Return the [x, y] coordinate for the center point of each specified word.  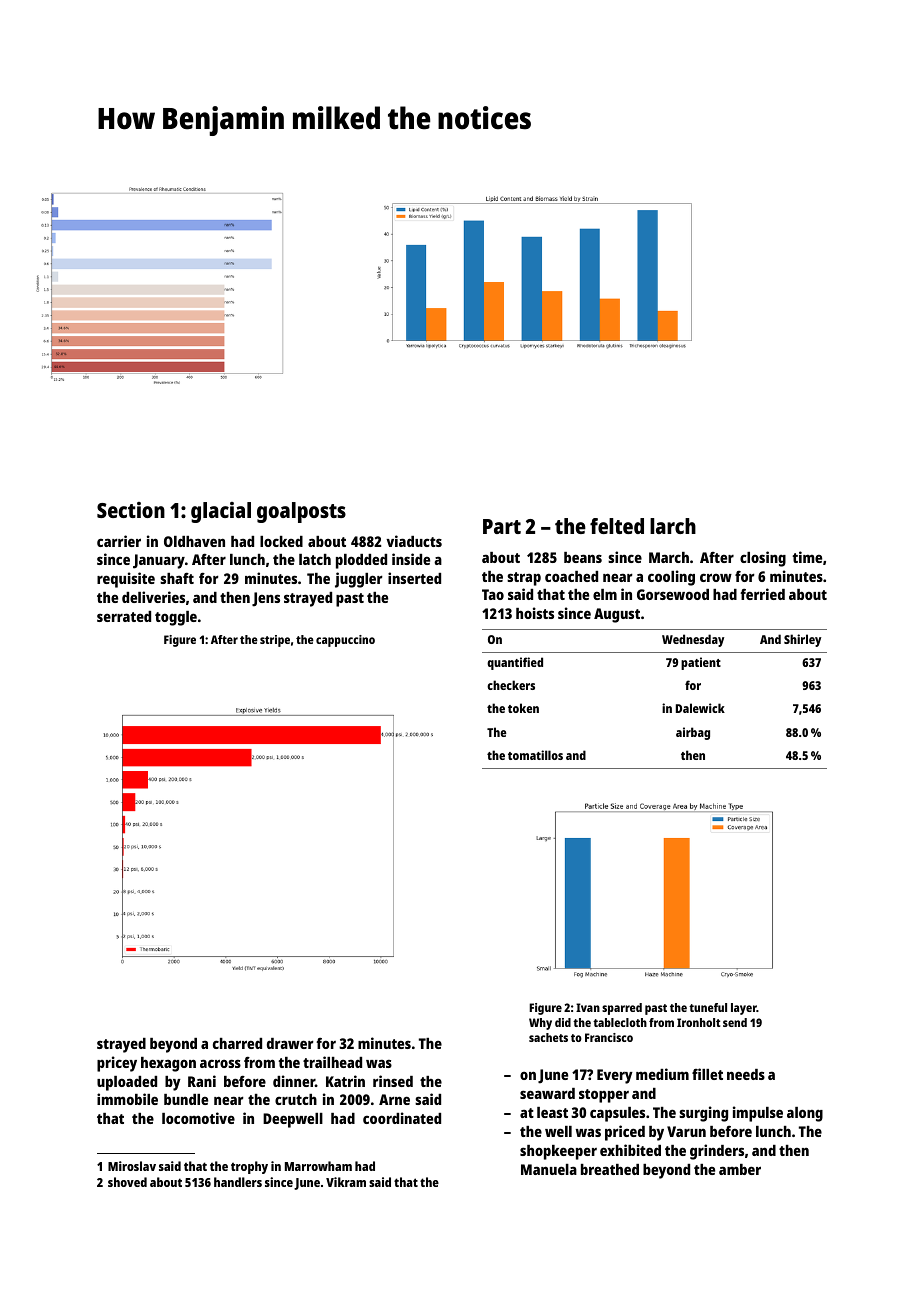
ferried [762, 594]
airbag [693, 733]
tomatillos [535, 755]
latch [315, 559]
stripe [275, 641]
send [735, 1022]
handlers [238, 1182]
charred [237, 1043]
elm [605, 594]
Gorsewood [673, 594]
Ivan [588, 1007]
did [563, 1022]
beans [583, 557]
